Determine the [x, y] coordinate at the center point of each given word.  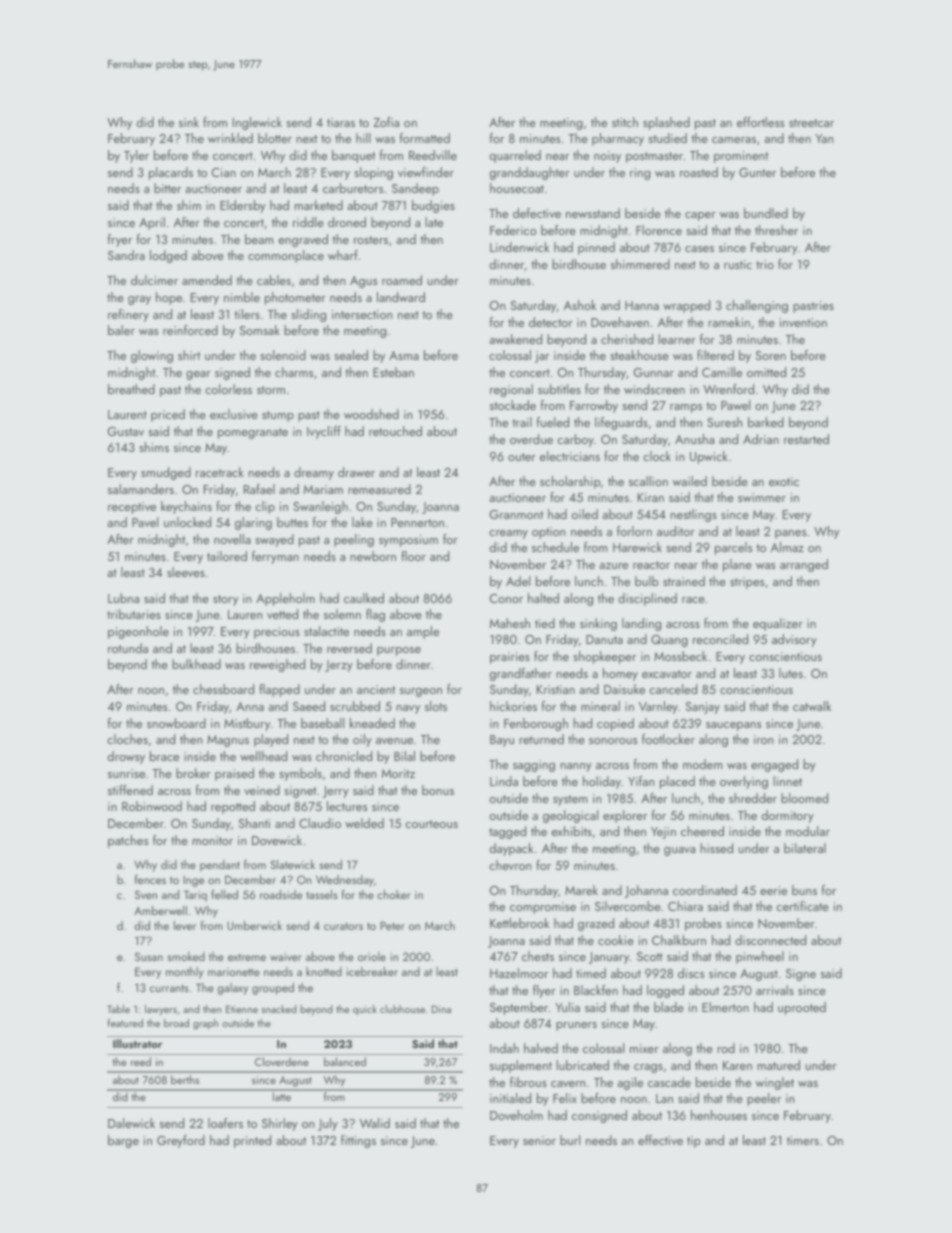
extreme [247, 957]
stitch [625, 122]
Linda [504, 781]
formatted [425, 138]
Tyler [136, 156]
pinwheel [760, 957]
